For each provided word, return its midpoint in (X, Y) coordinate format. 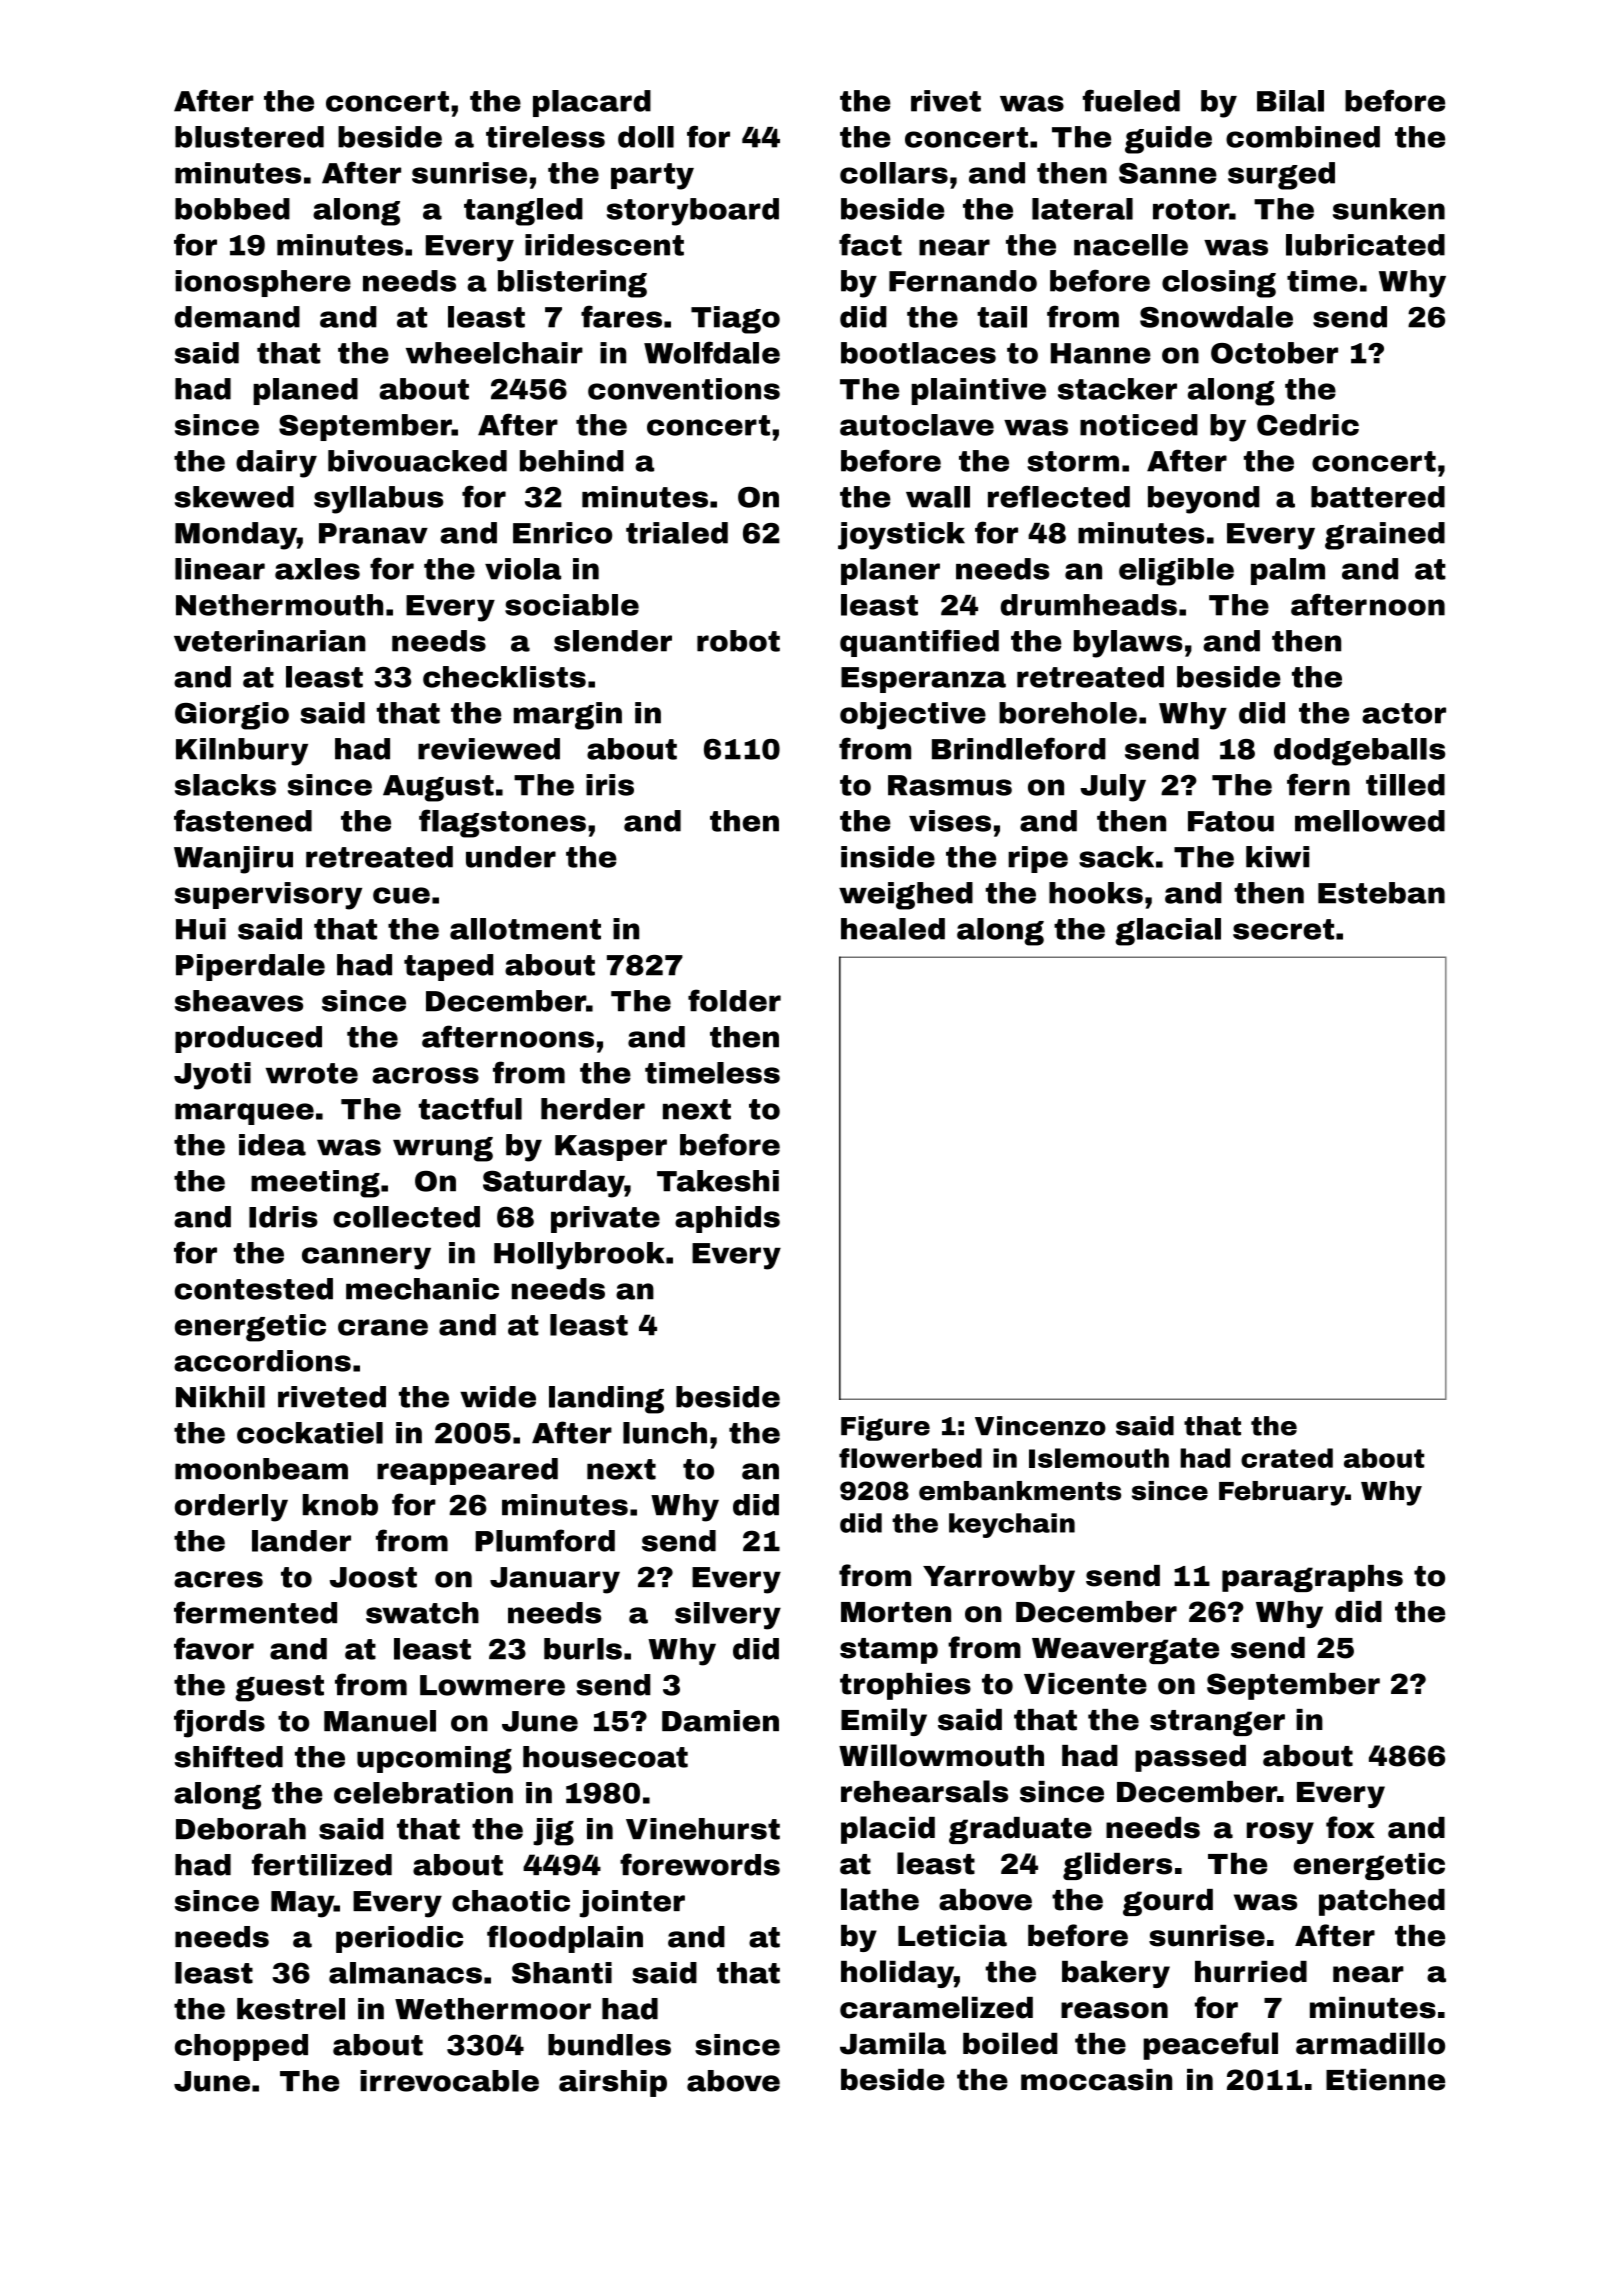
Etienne (1385, 2080)
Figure (885, 1428)
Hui (201, 929)
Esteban (1381, 893)
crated (1287, 1458)
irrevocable (449, 2081)
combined (1303, 137)
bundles (609, 2045)
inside (888, 857)
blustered (249, 137)
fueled (1131, 100)
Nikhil (220, 1397)
